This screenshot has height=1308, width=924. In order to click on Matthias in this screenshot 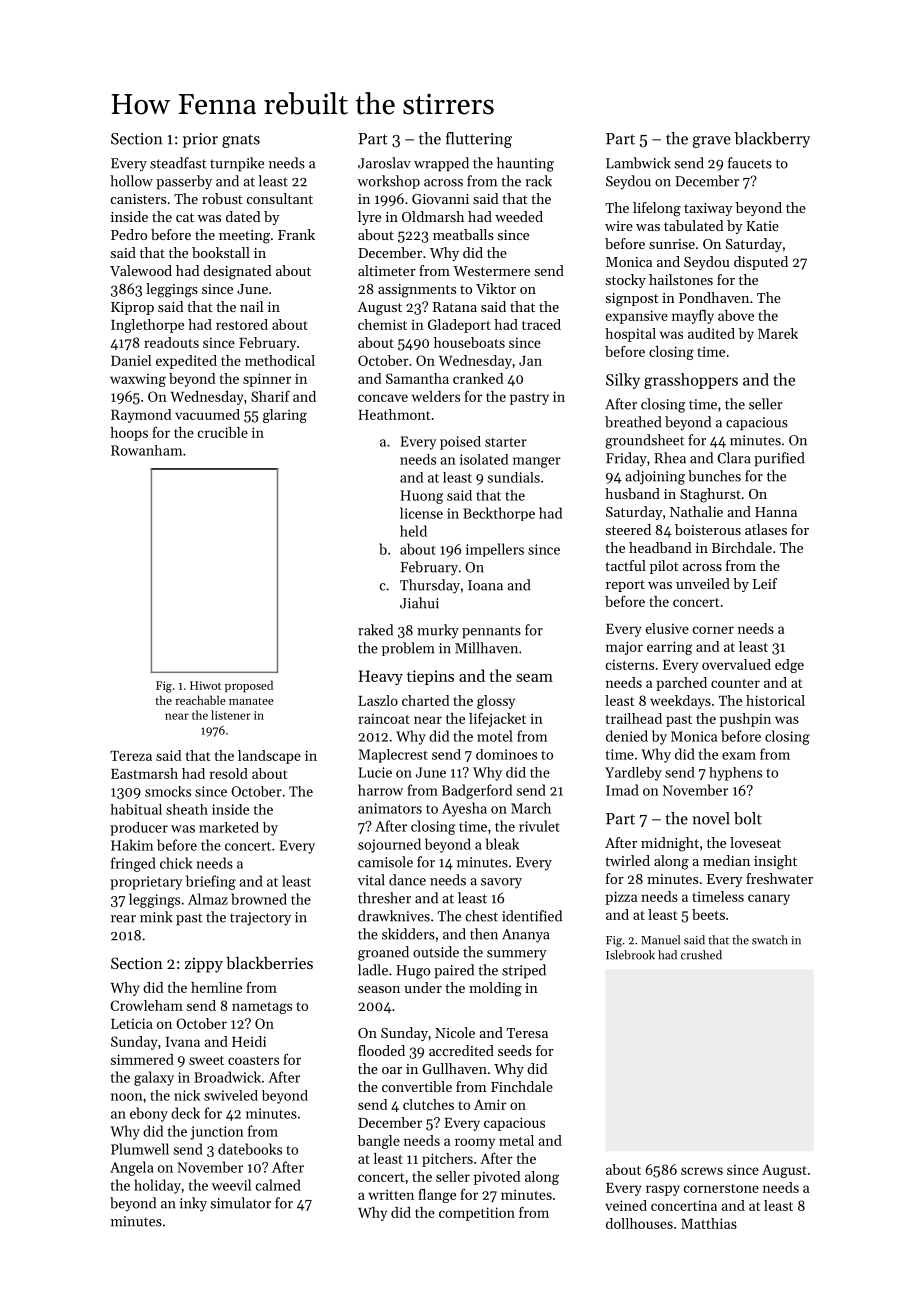, I will do `click(709, 1223)`.
